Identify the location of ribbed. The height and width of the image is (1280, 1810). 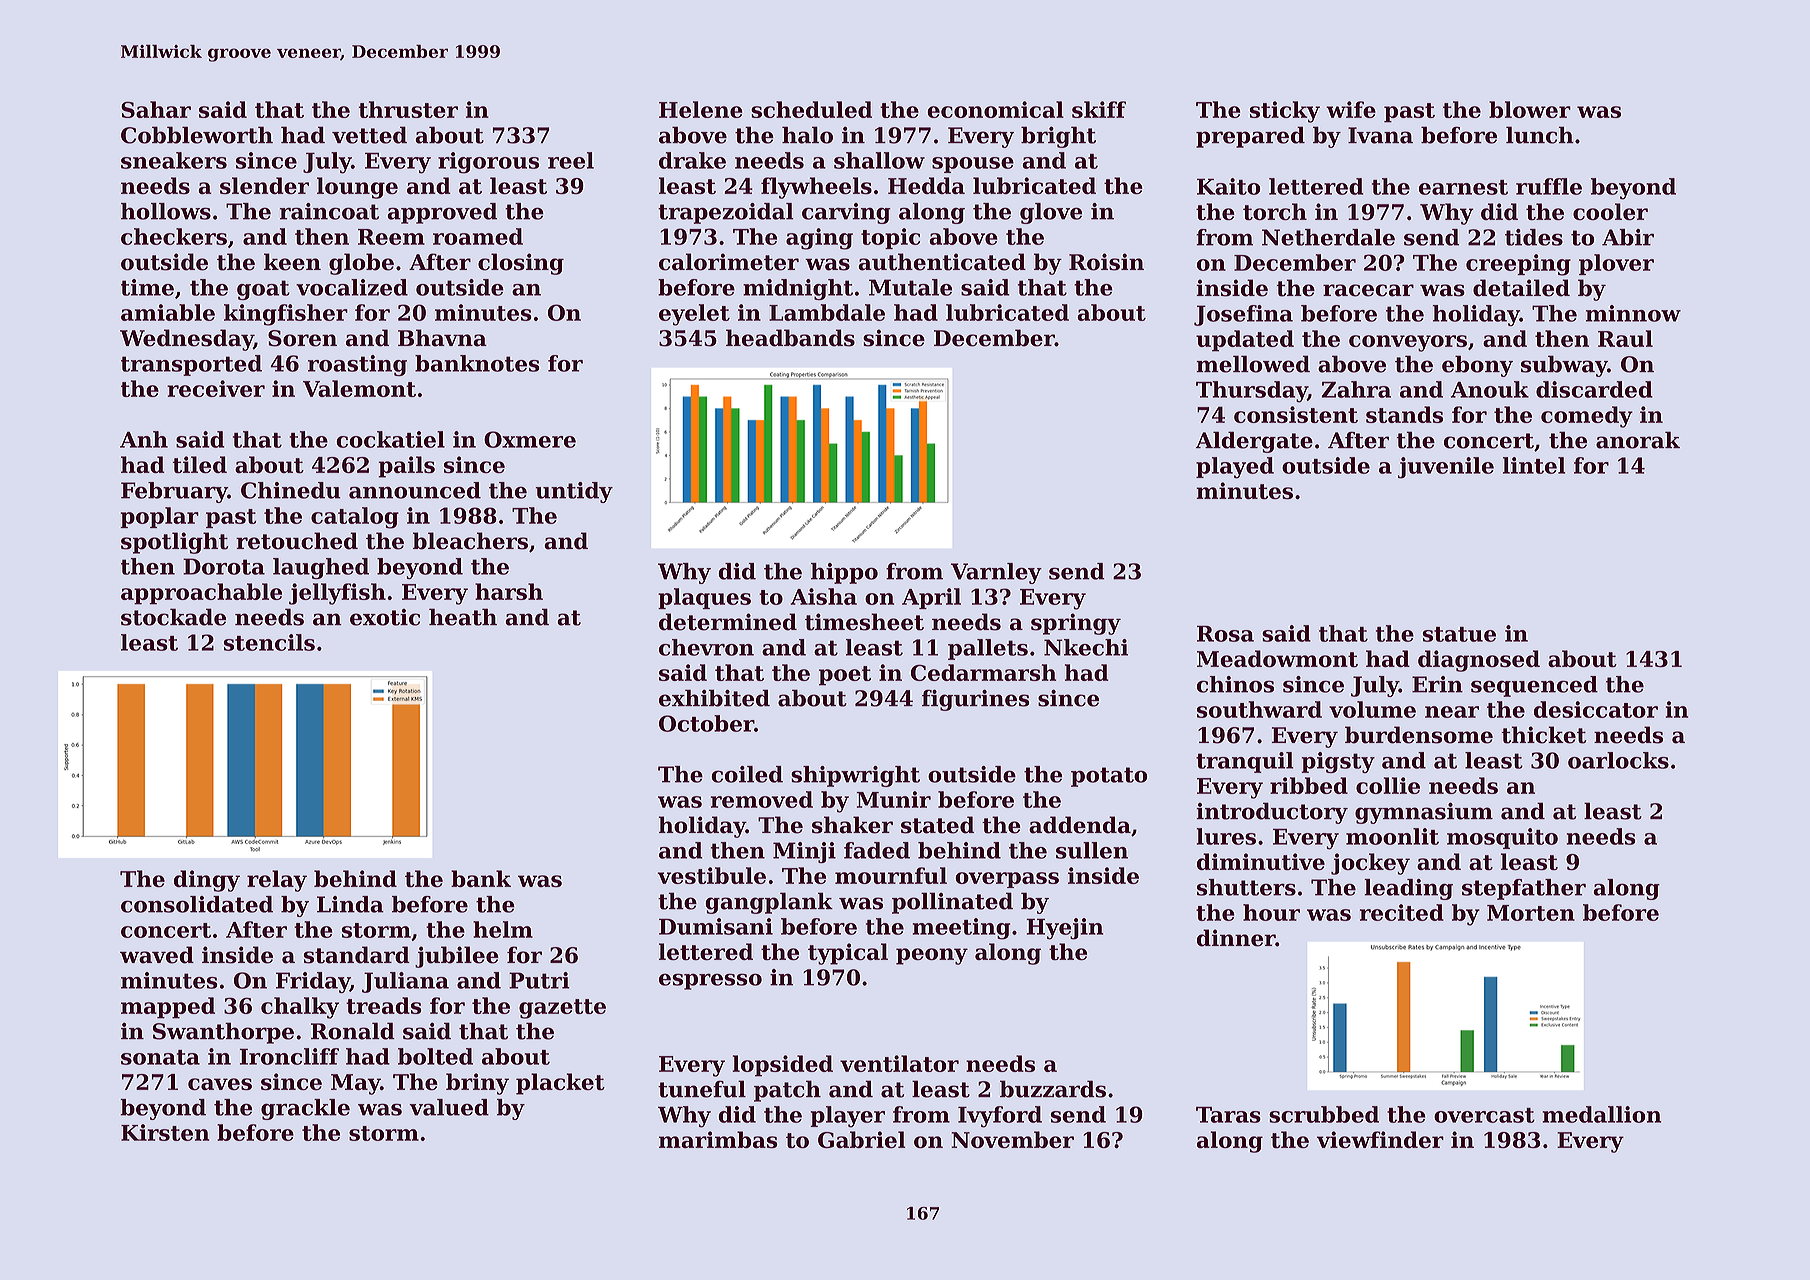
(1309, 785).
